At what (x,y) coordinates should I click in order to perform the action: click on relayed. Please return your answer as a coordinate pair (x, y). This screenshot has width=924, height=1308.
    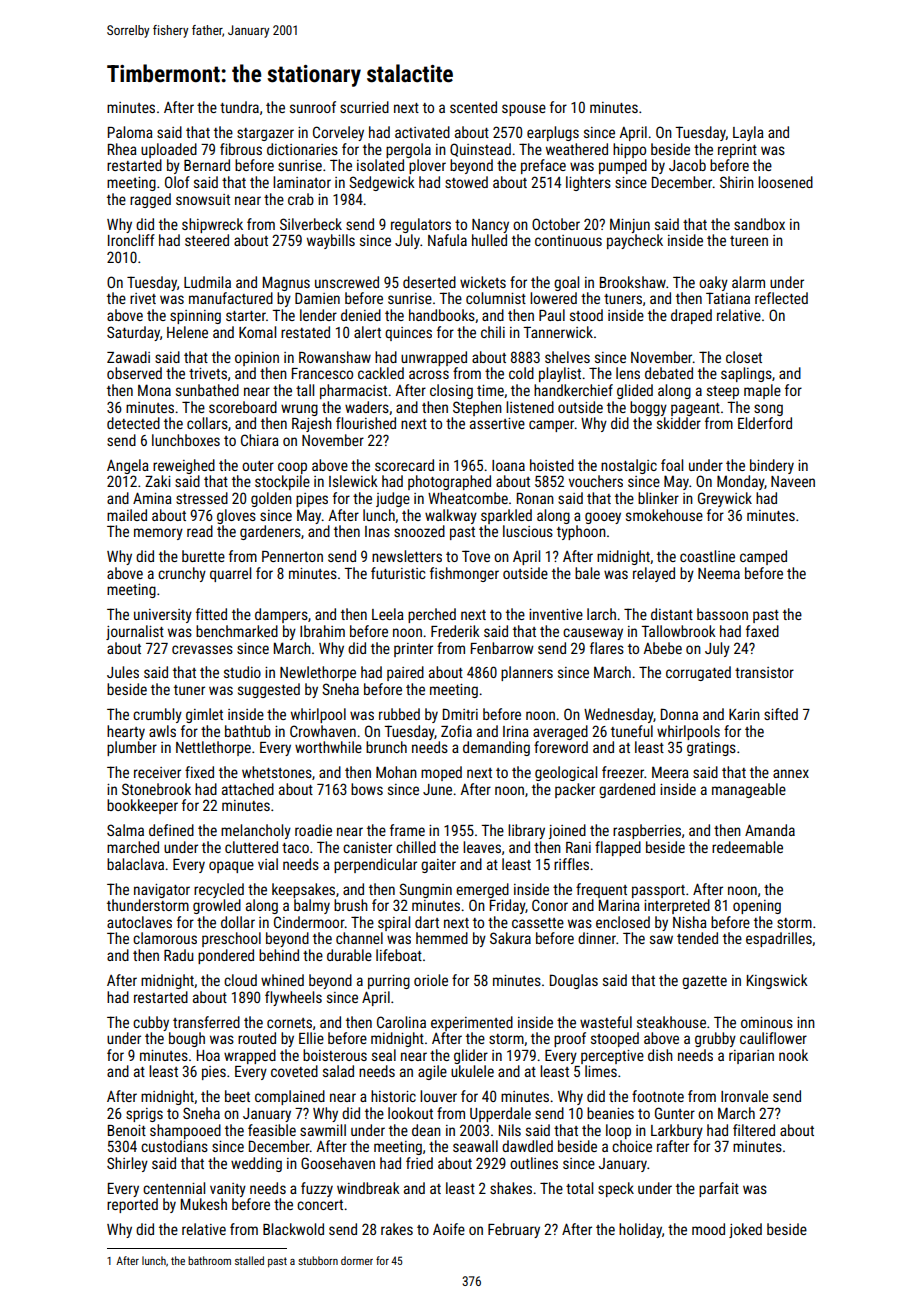
    Looking at the image, I should click on (654, 574).
